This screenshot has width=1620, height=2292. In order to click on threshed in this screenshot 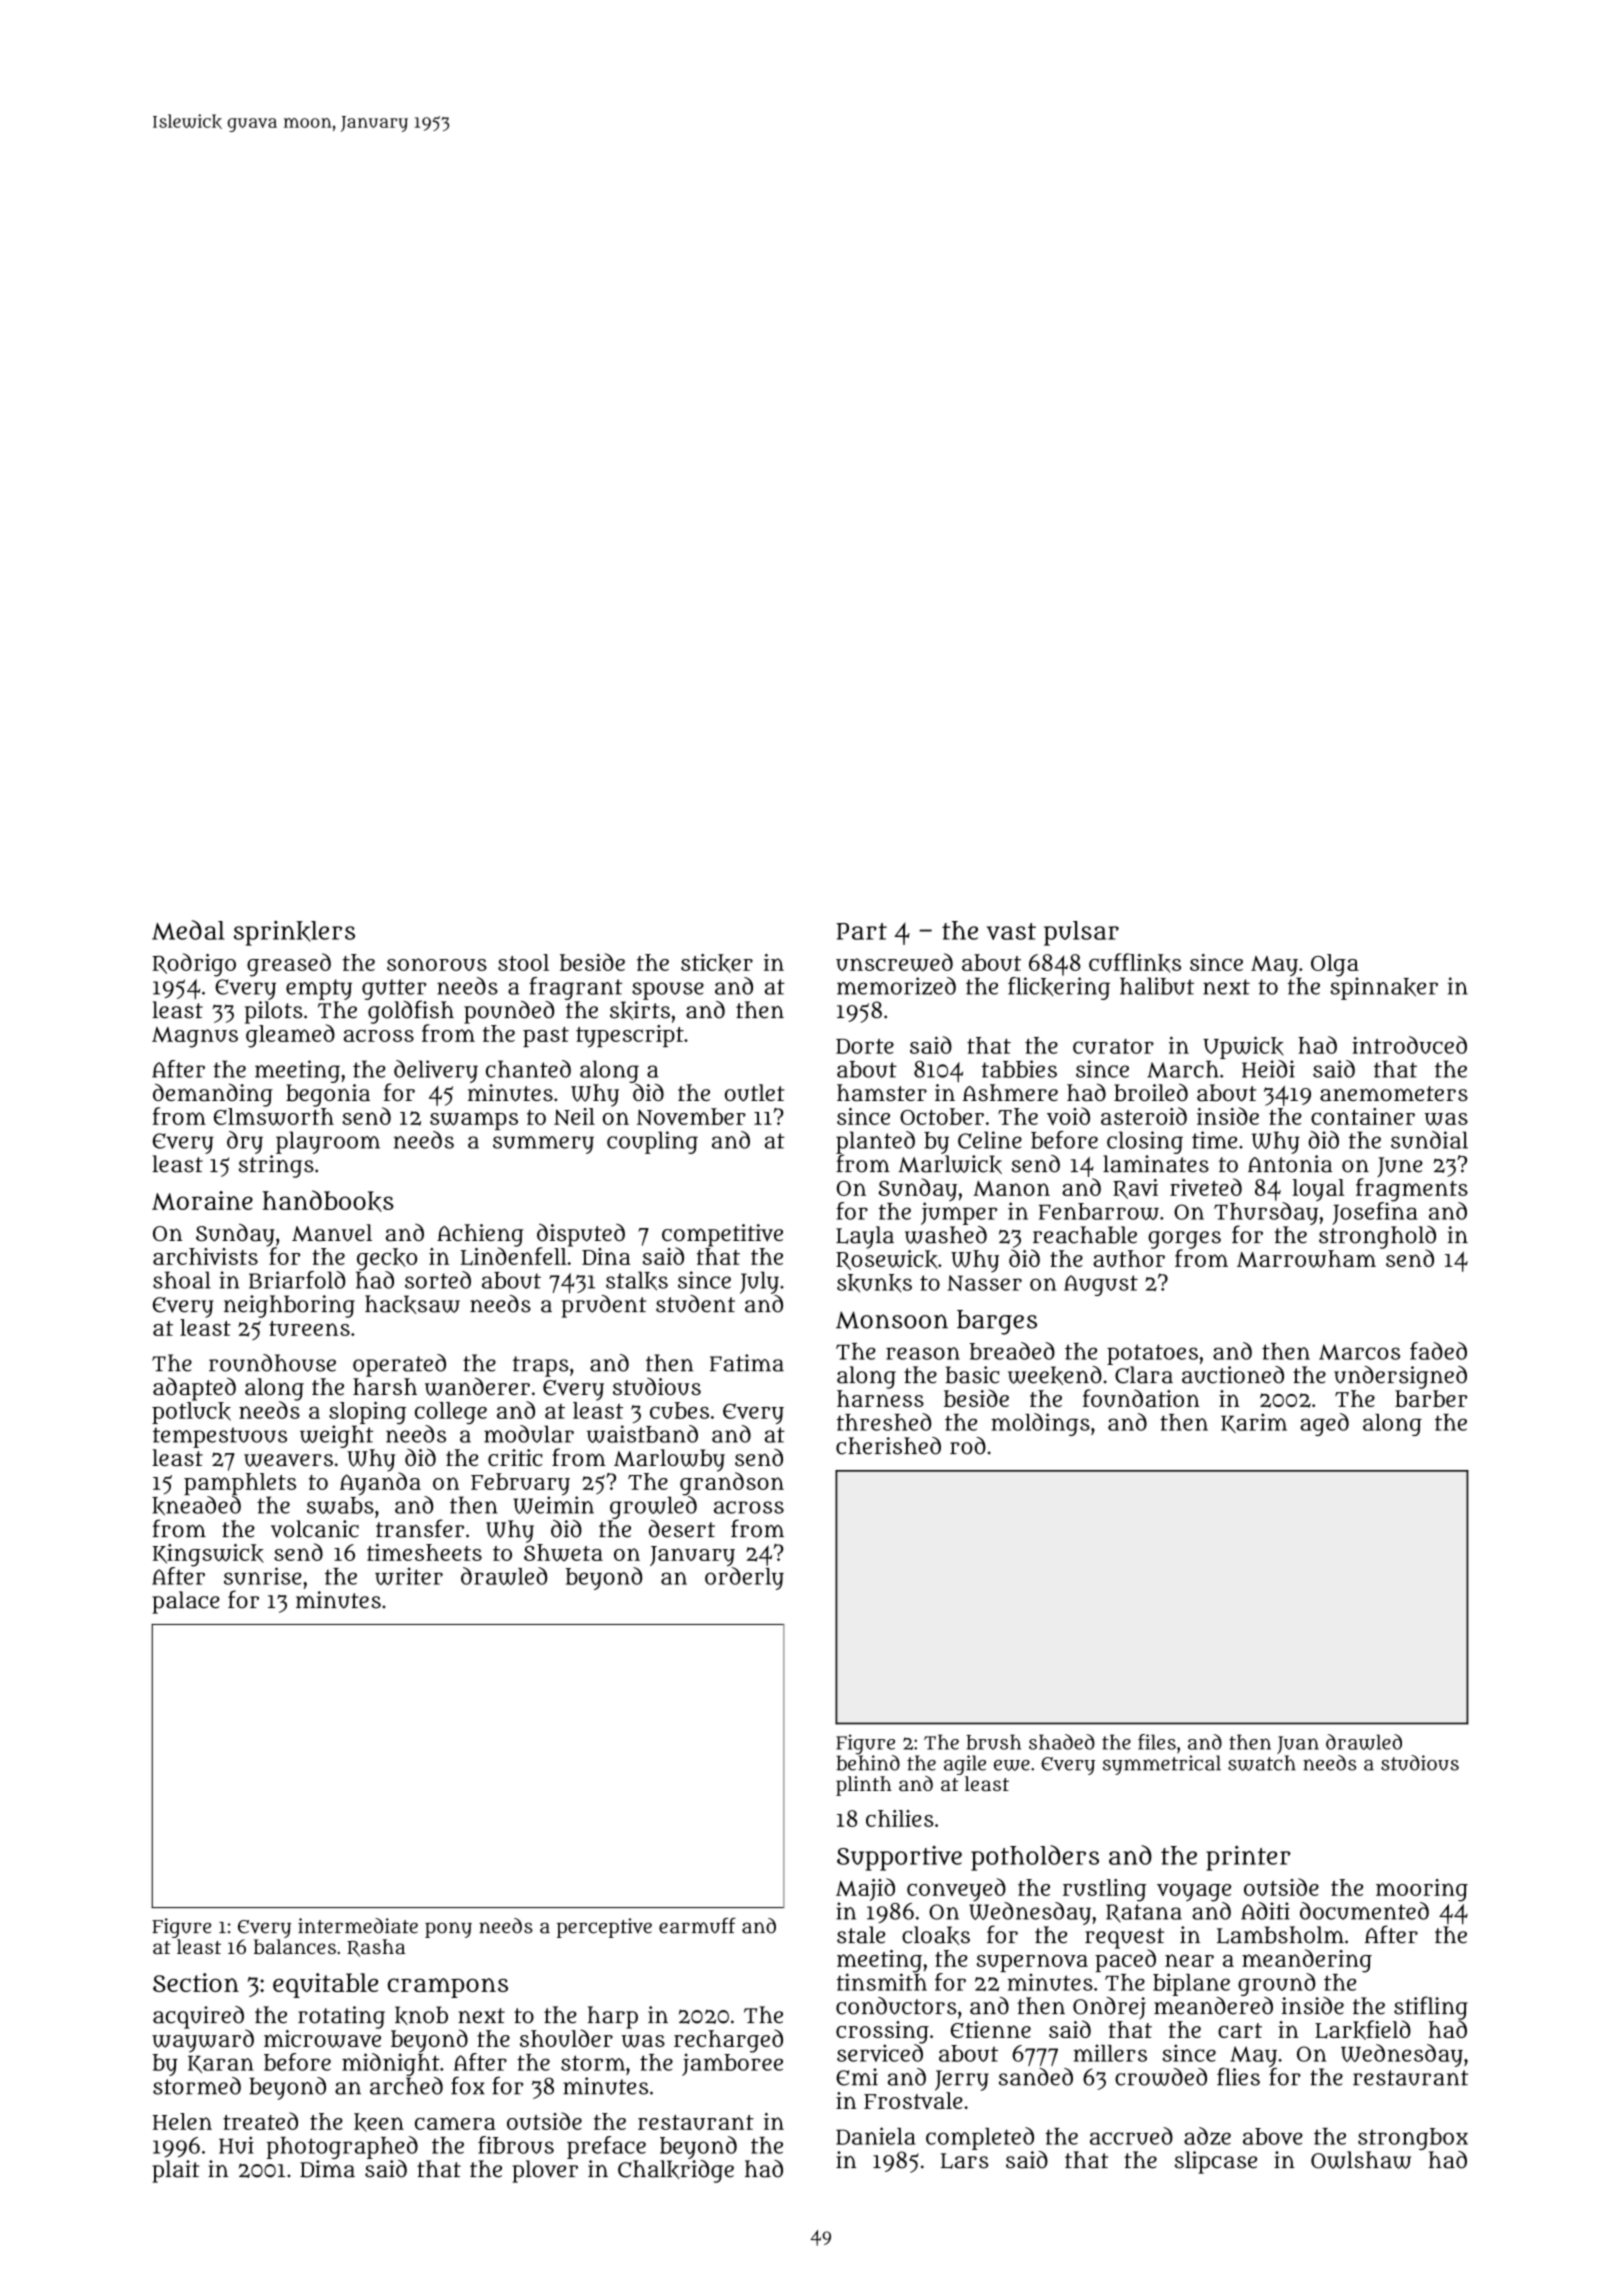, I will do `click(884, 1422)`.
